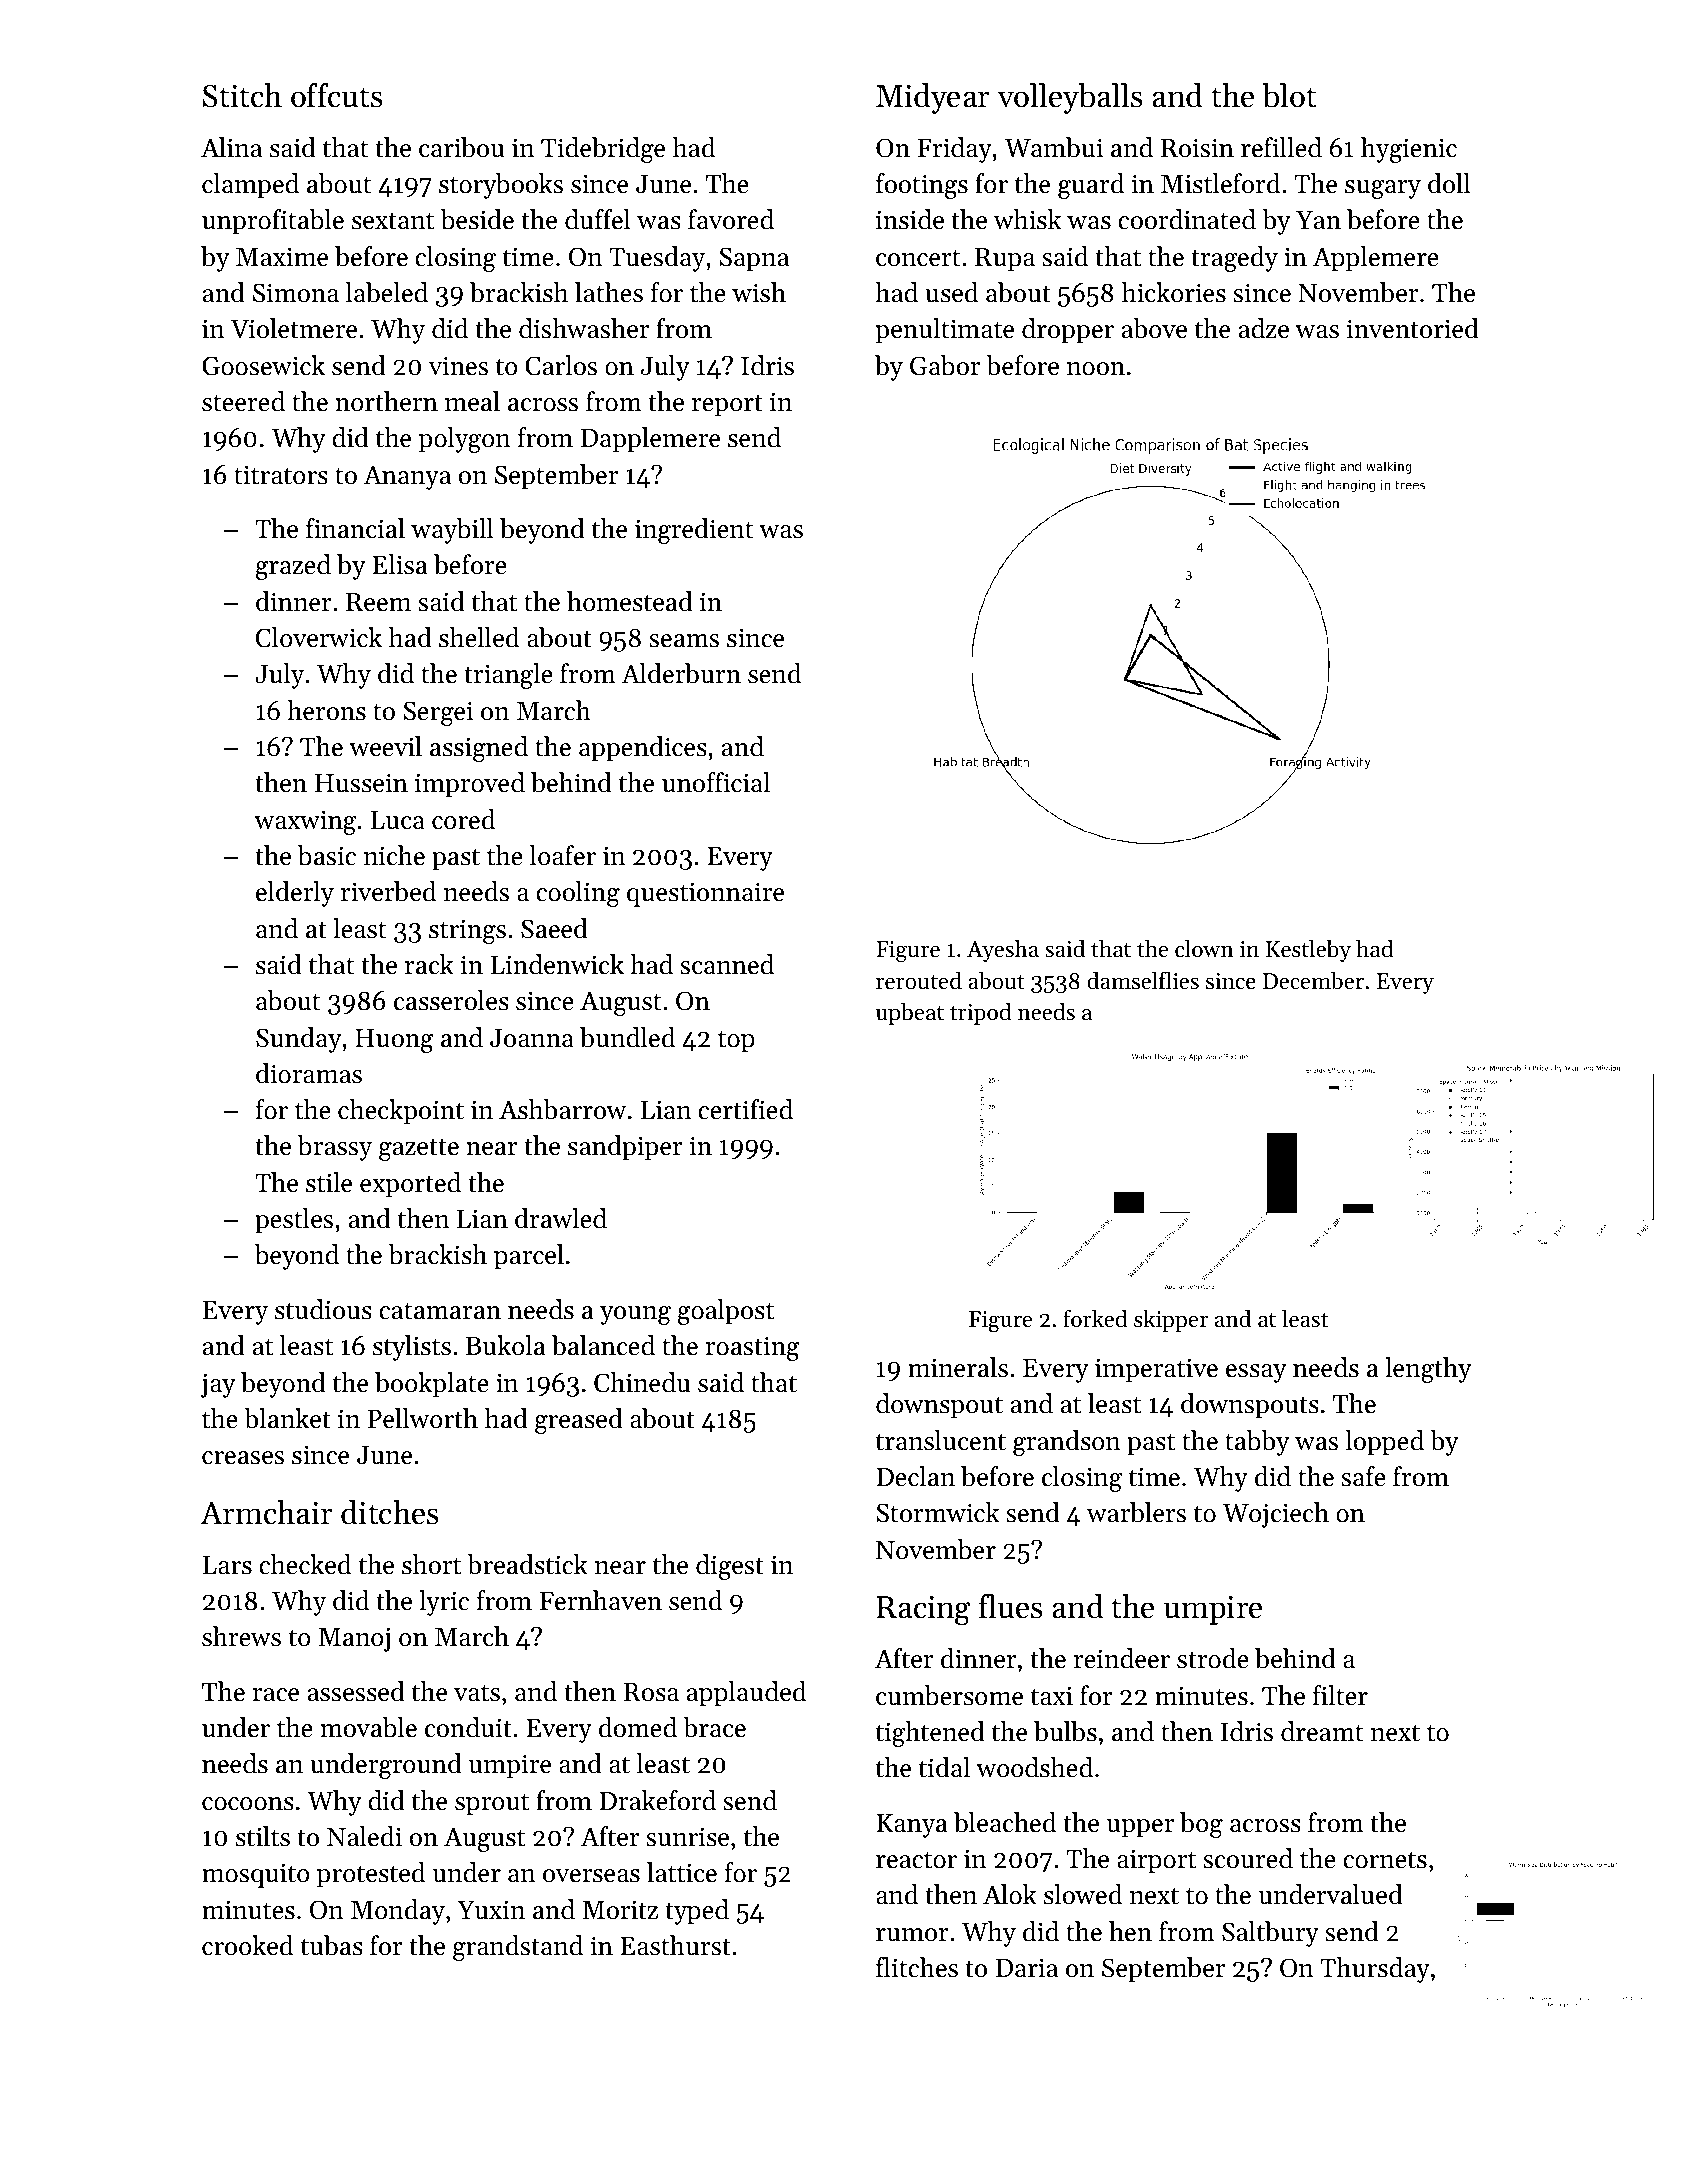  What do you see at coordinates (242, 95) in the page?
I see `Stitch` at bounding box center [242, 95].
